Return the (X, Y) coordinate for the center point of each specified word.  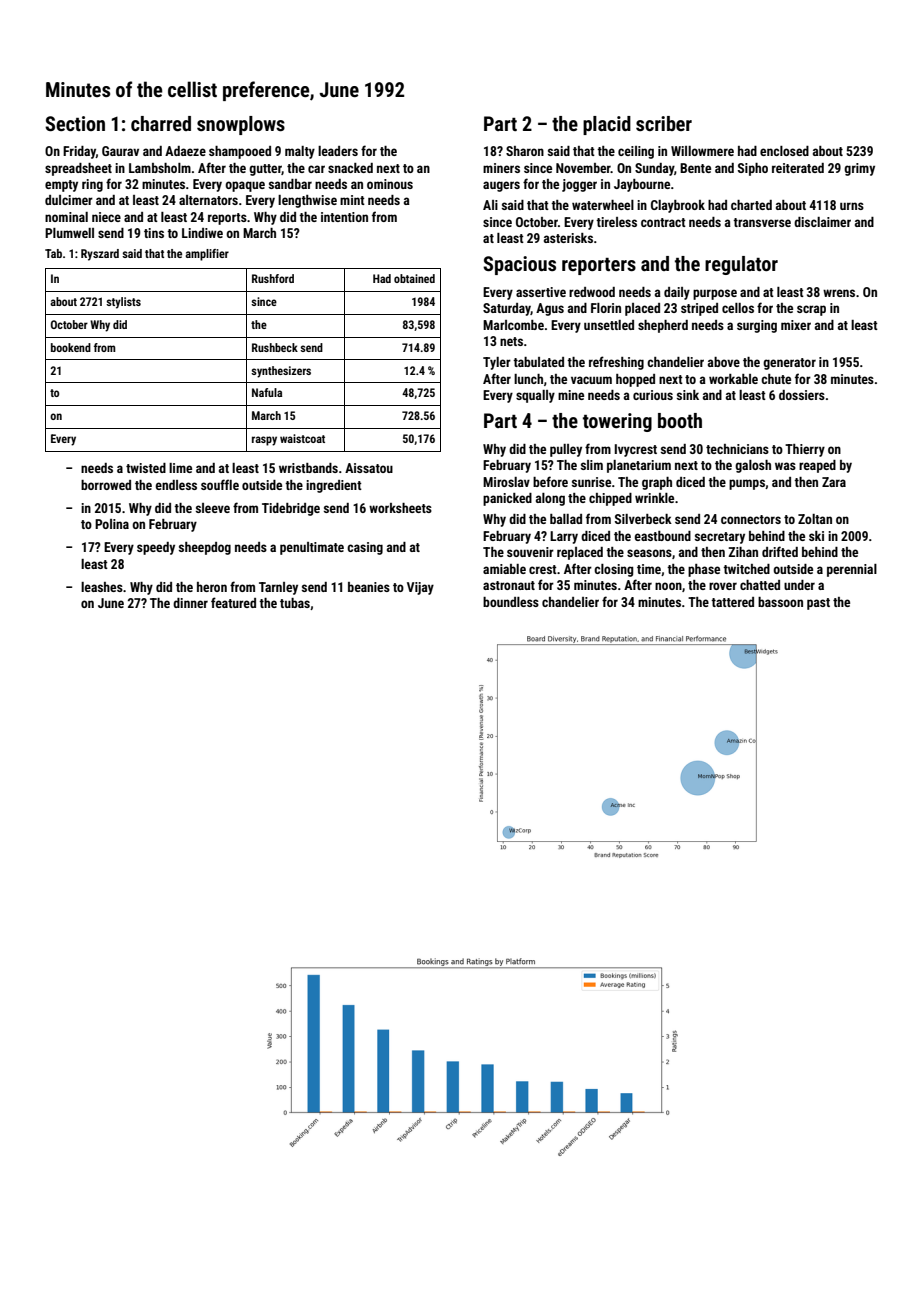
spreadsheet (78, 169)
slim (592, 465)
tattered (732, 602)
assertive (541, 292)
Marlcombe (513, 325)
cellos (738, 308)
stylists (123, 303)
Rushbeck (275, 347)
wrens (839, 293)
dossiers (802, 395)
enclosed (784, 151)
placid (607, 125)
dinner (190, 603)
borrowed (106, 485)
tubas (295, 603)
